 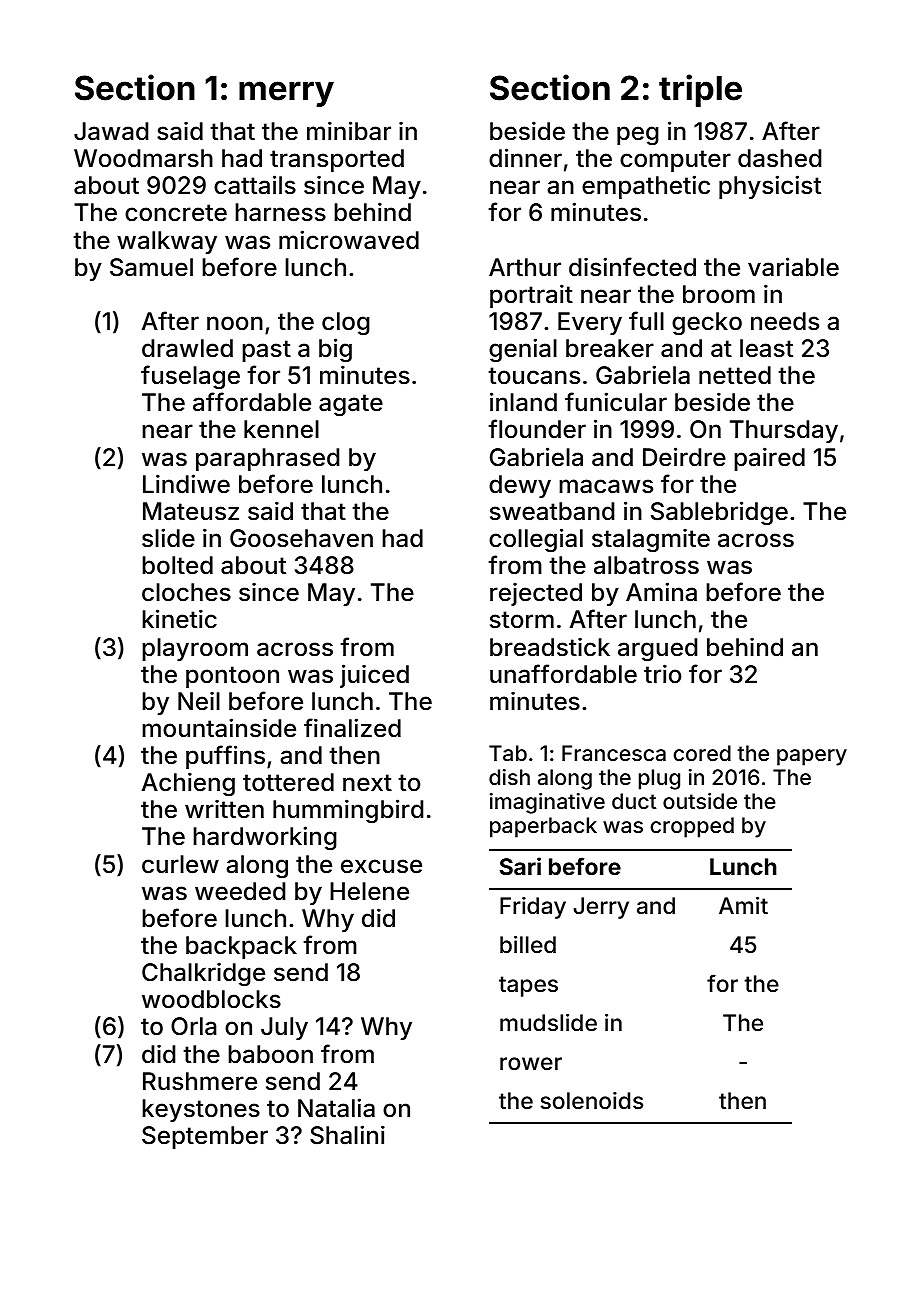 I want to click on woodblocks, so click(x=211, y=999).
